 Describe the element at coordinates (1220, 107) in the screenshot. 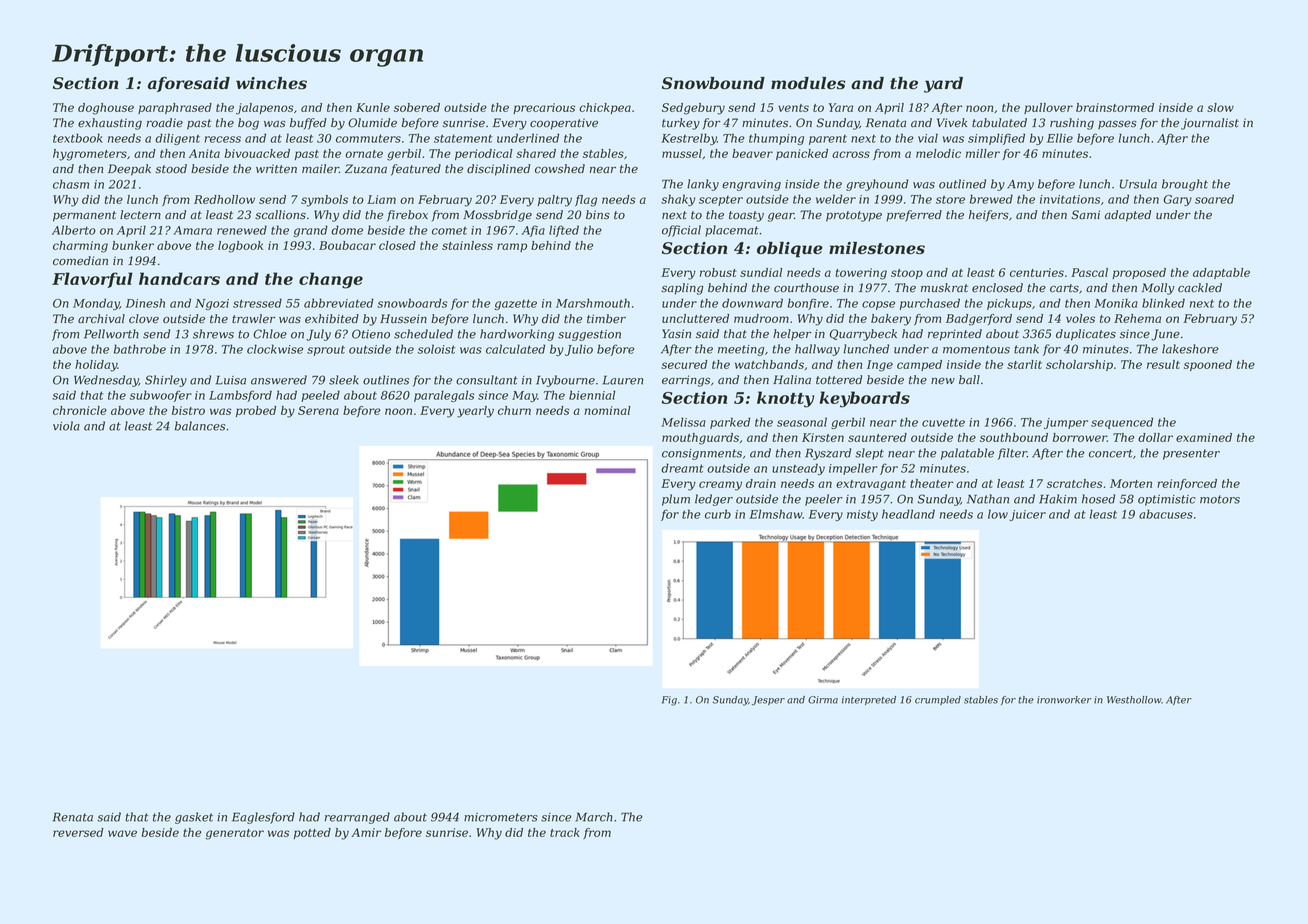

I see `slow` at that location.
